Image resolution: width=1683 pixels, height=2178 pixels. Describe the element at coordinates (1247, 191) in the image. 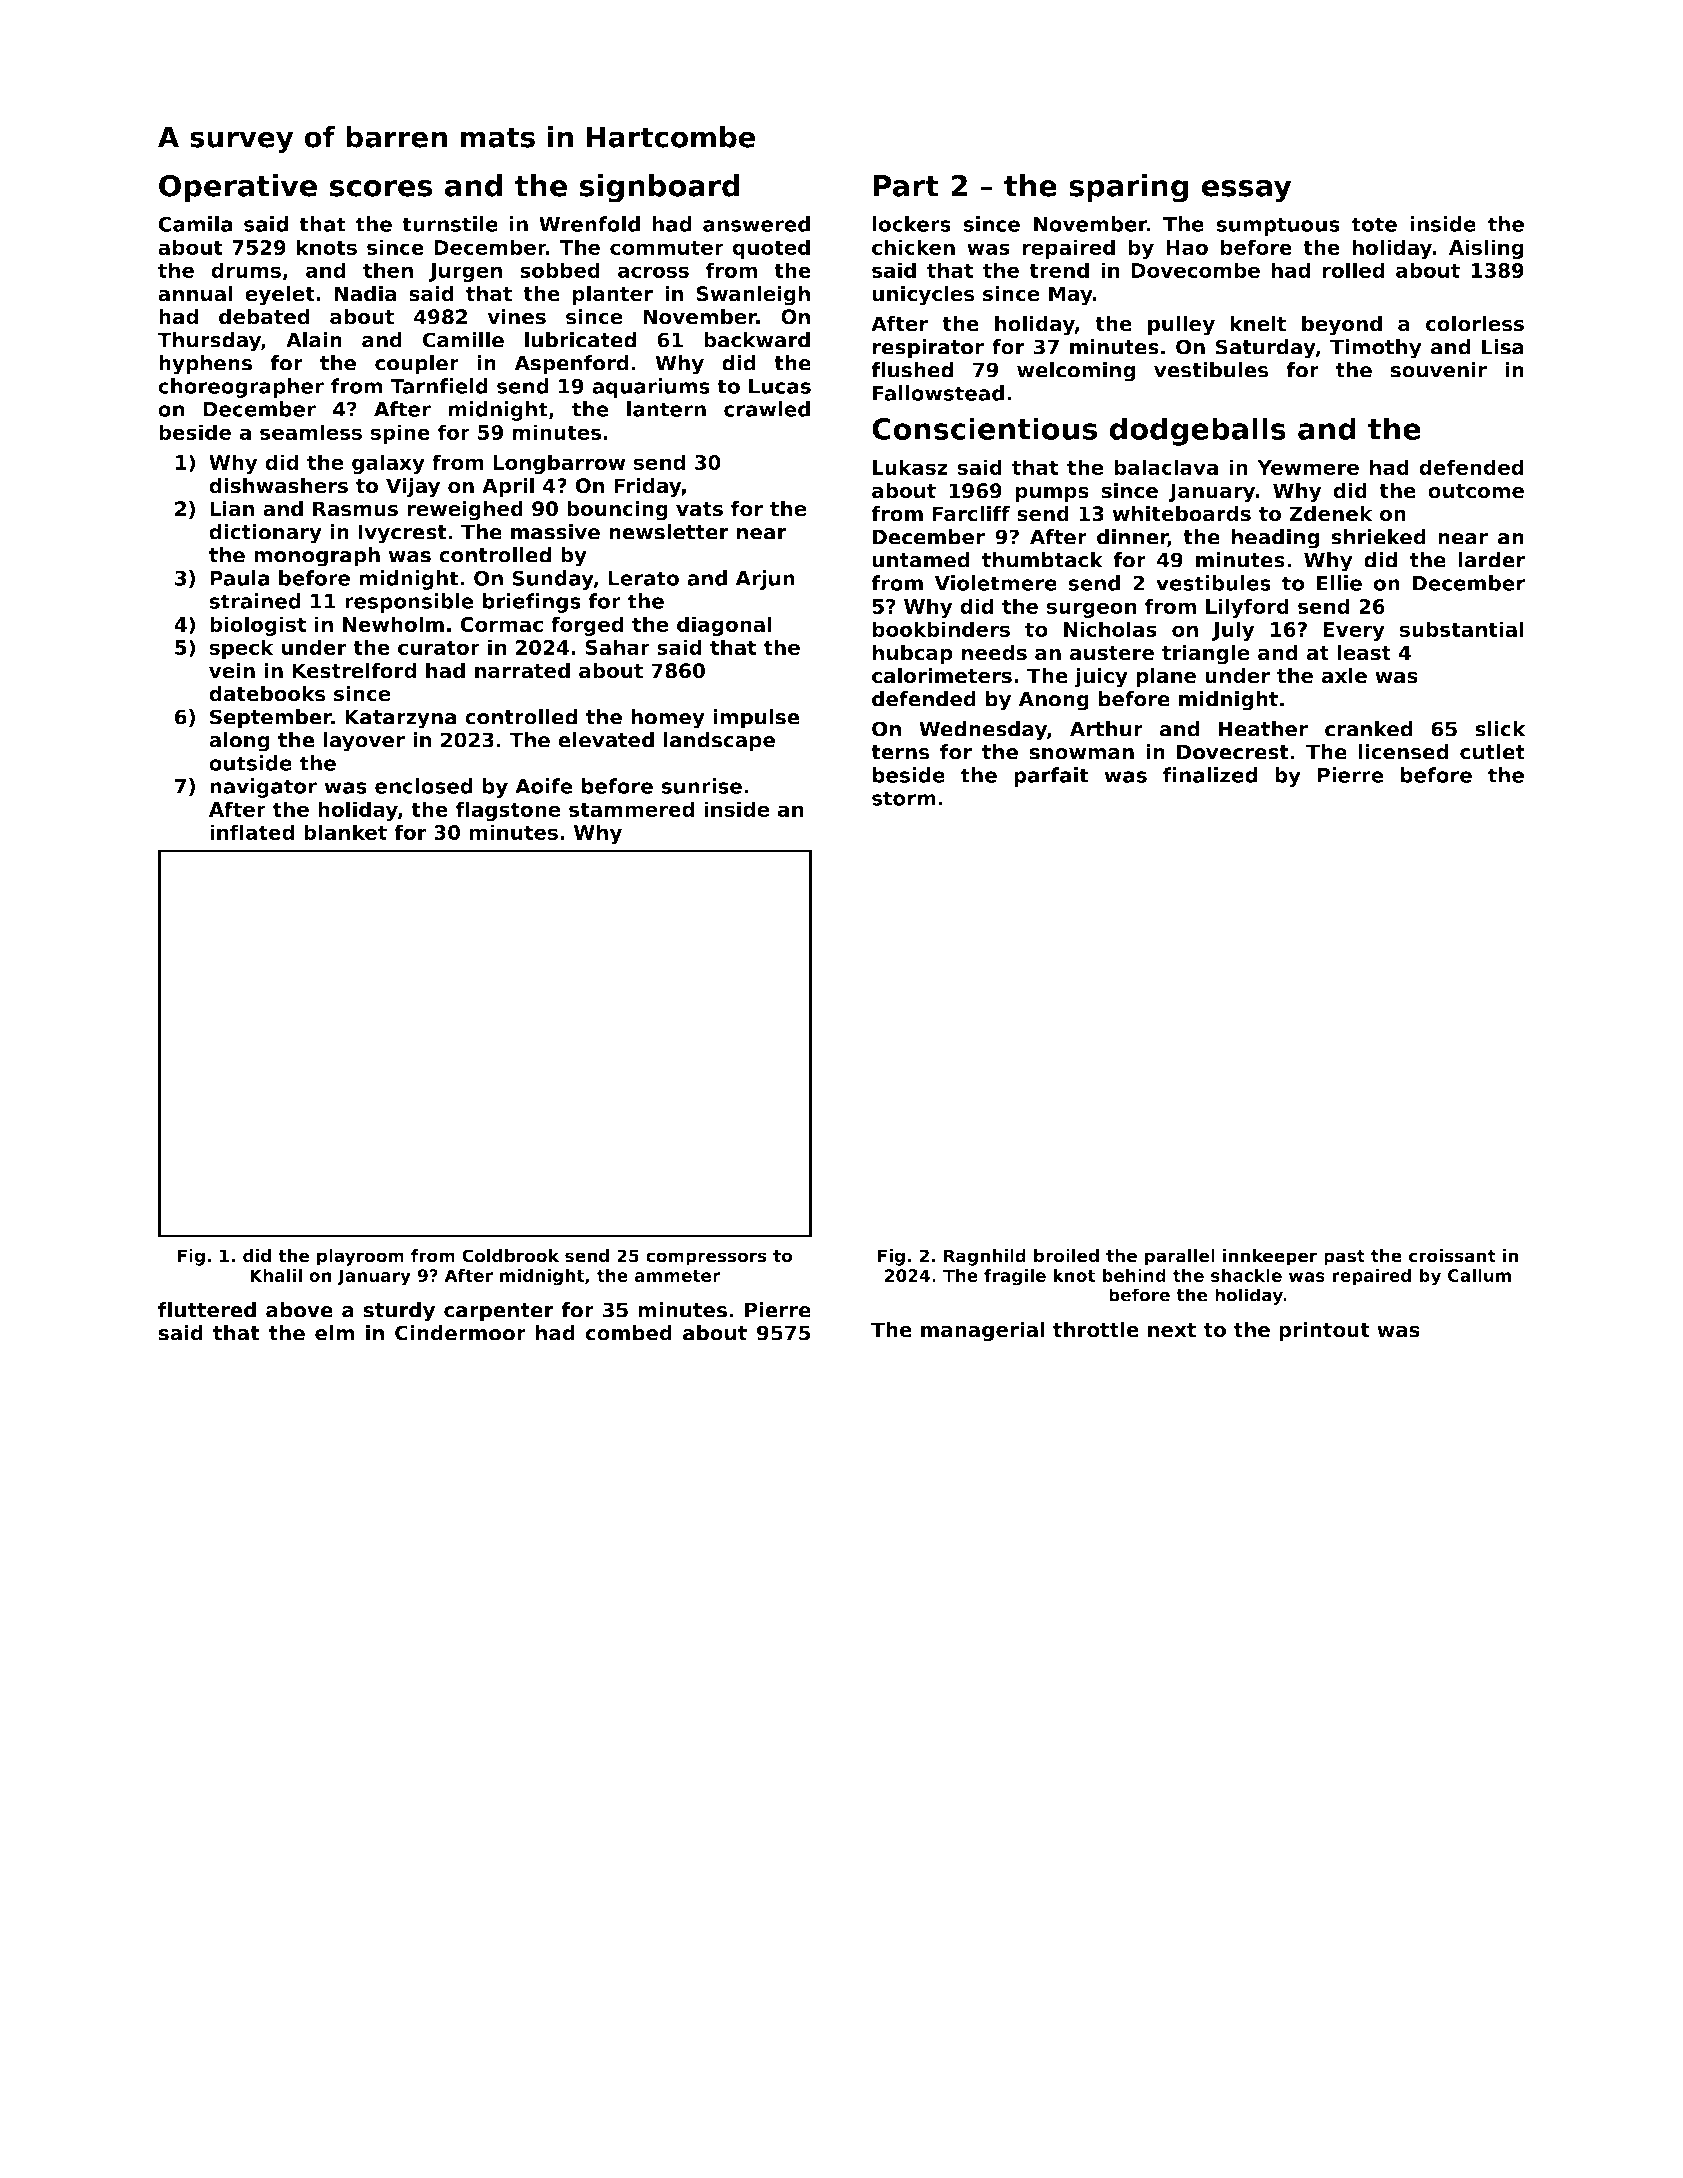

I see `essay` at that location.
